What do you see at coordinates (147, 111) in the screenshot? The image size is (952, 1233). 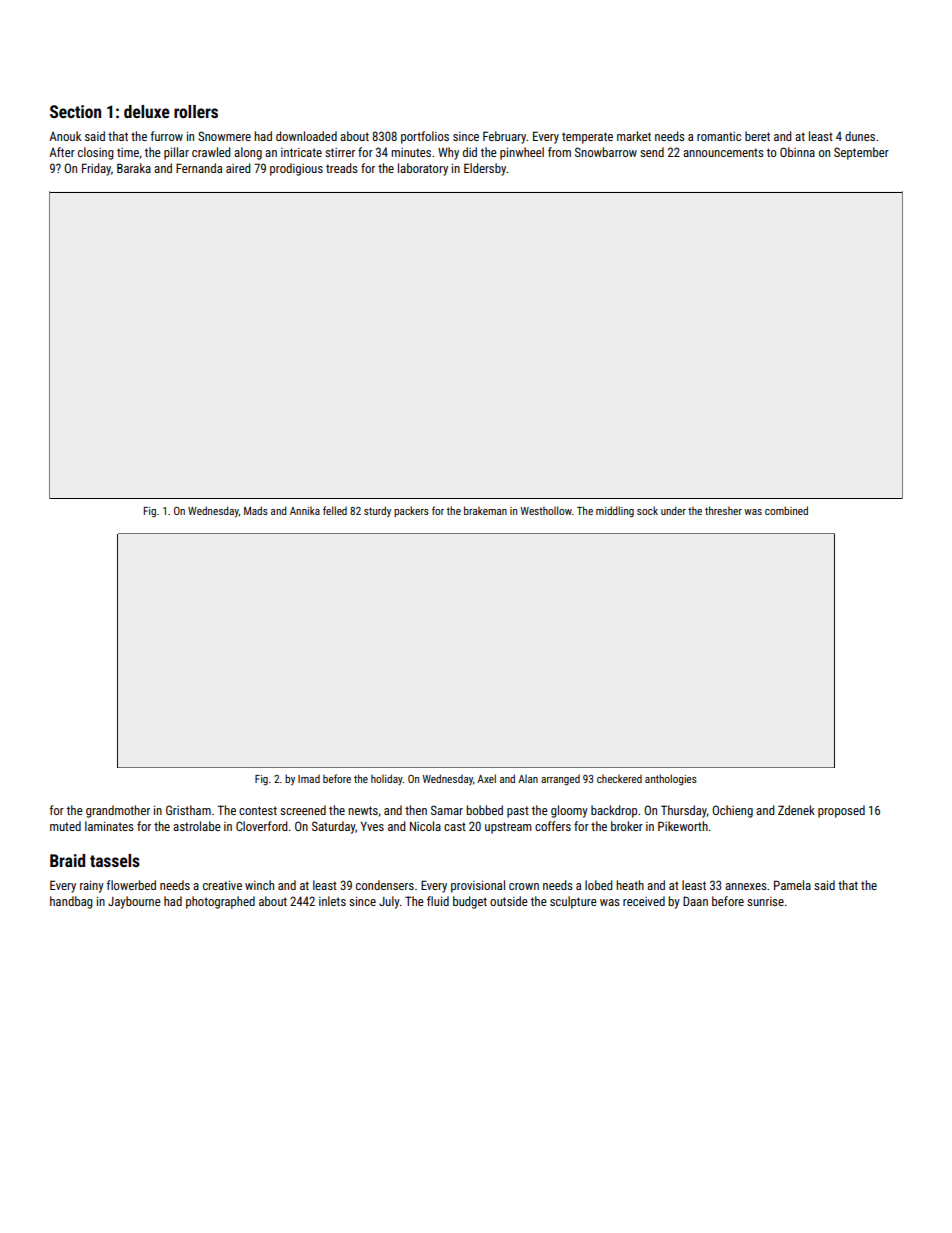 I see `deluxe` at bounding box center [147, 111].
